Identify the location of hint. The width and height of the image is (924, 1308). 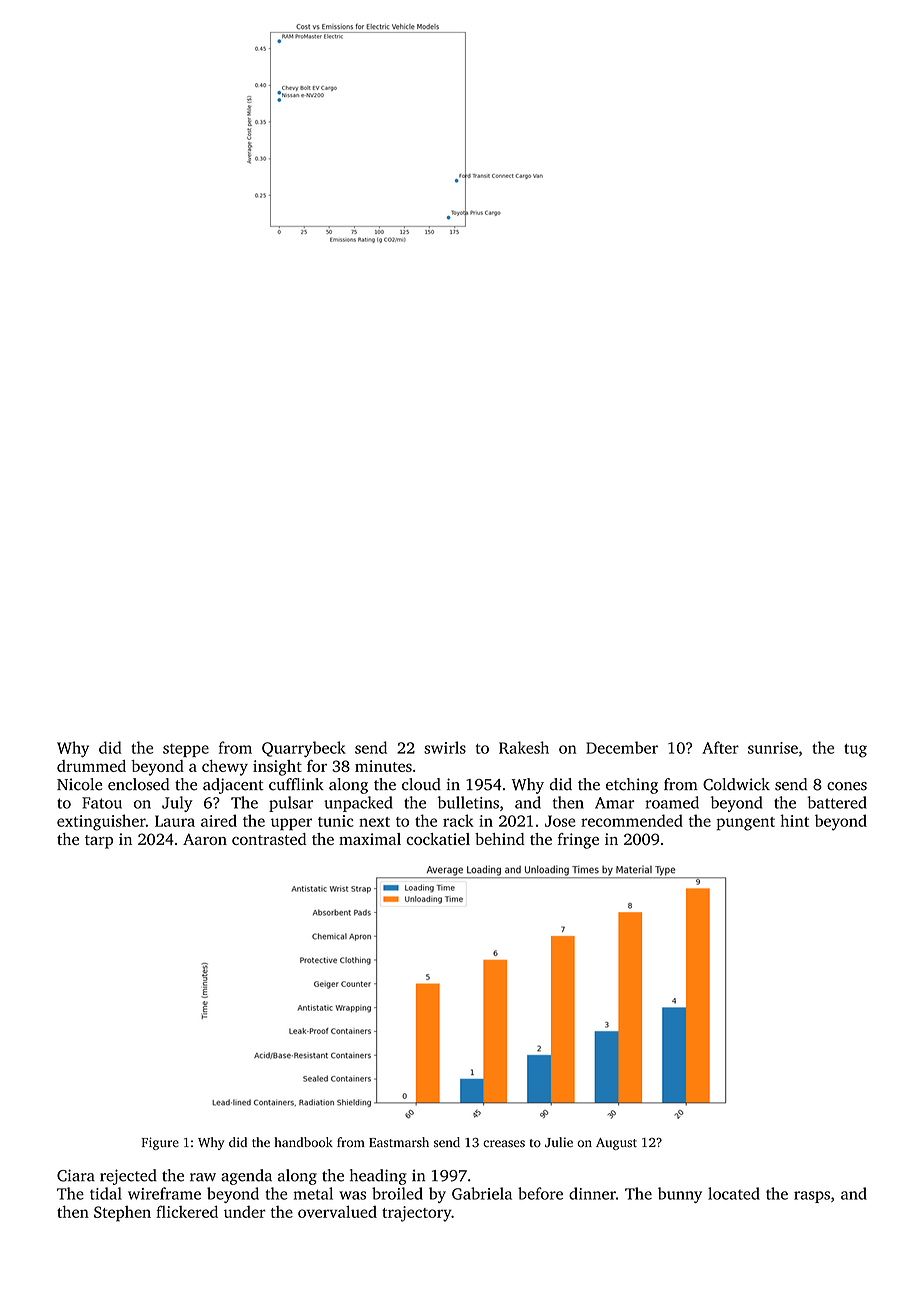
(794, 820).
